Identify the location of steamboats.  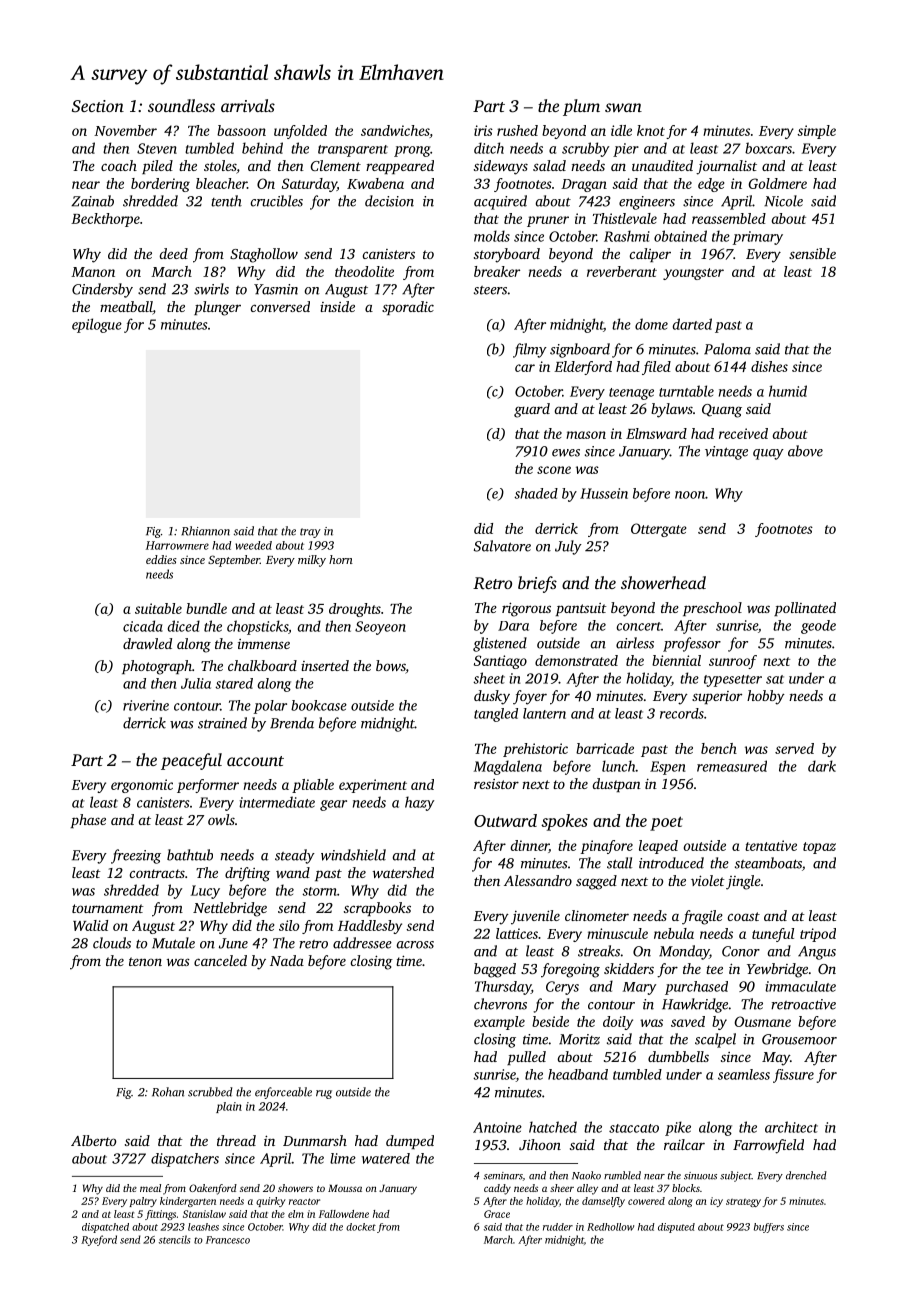
(768, 863).
